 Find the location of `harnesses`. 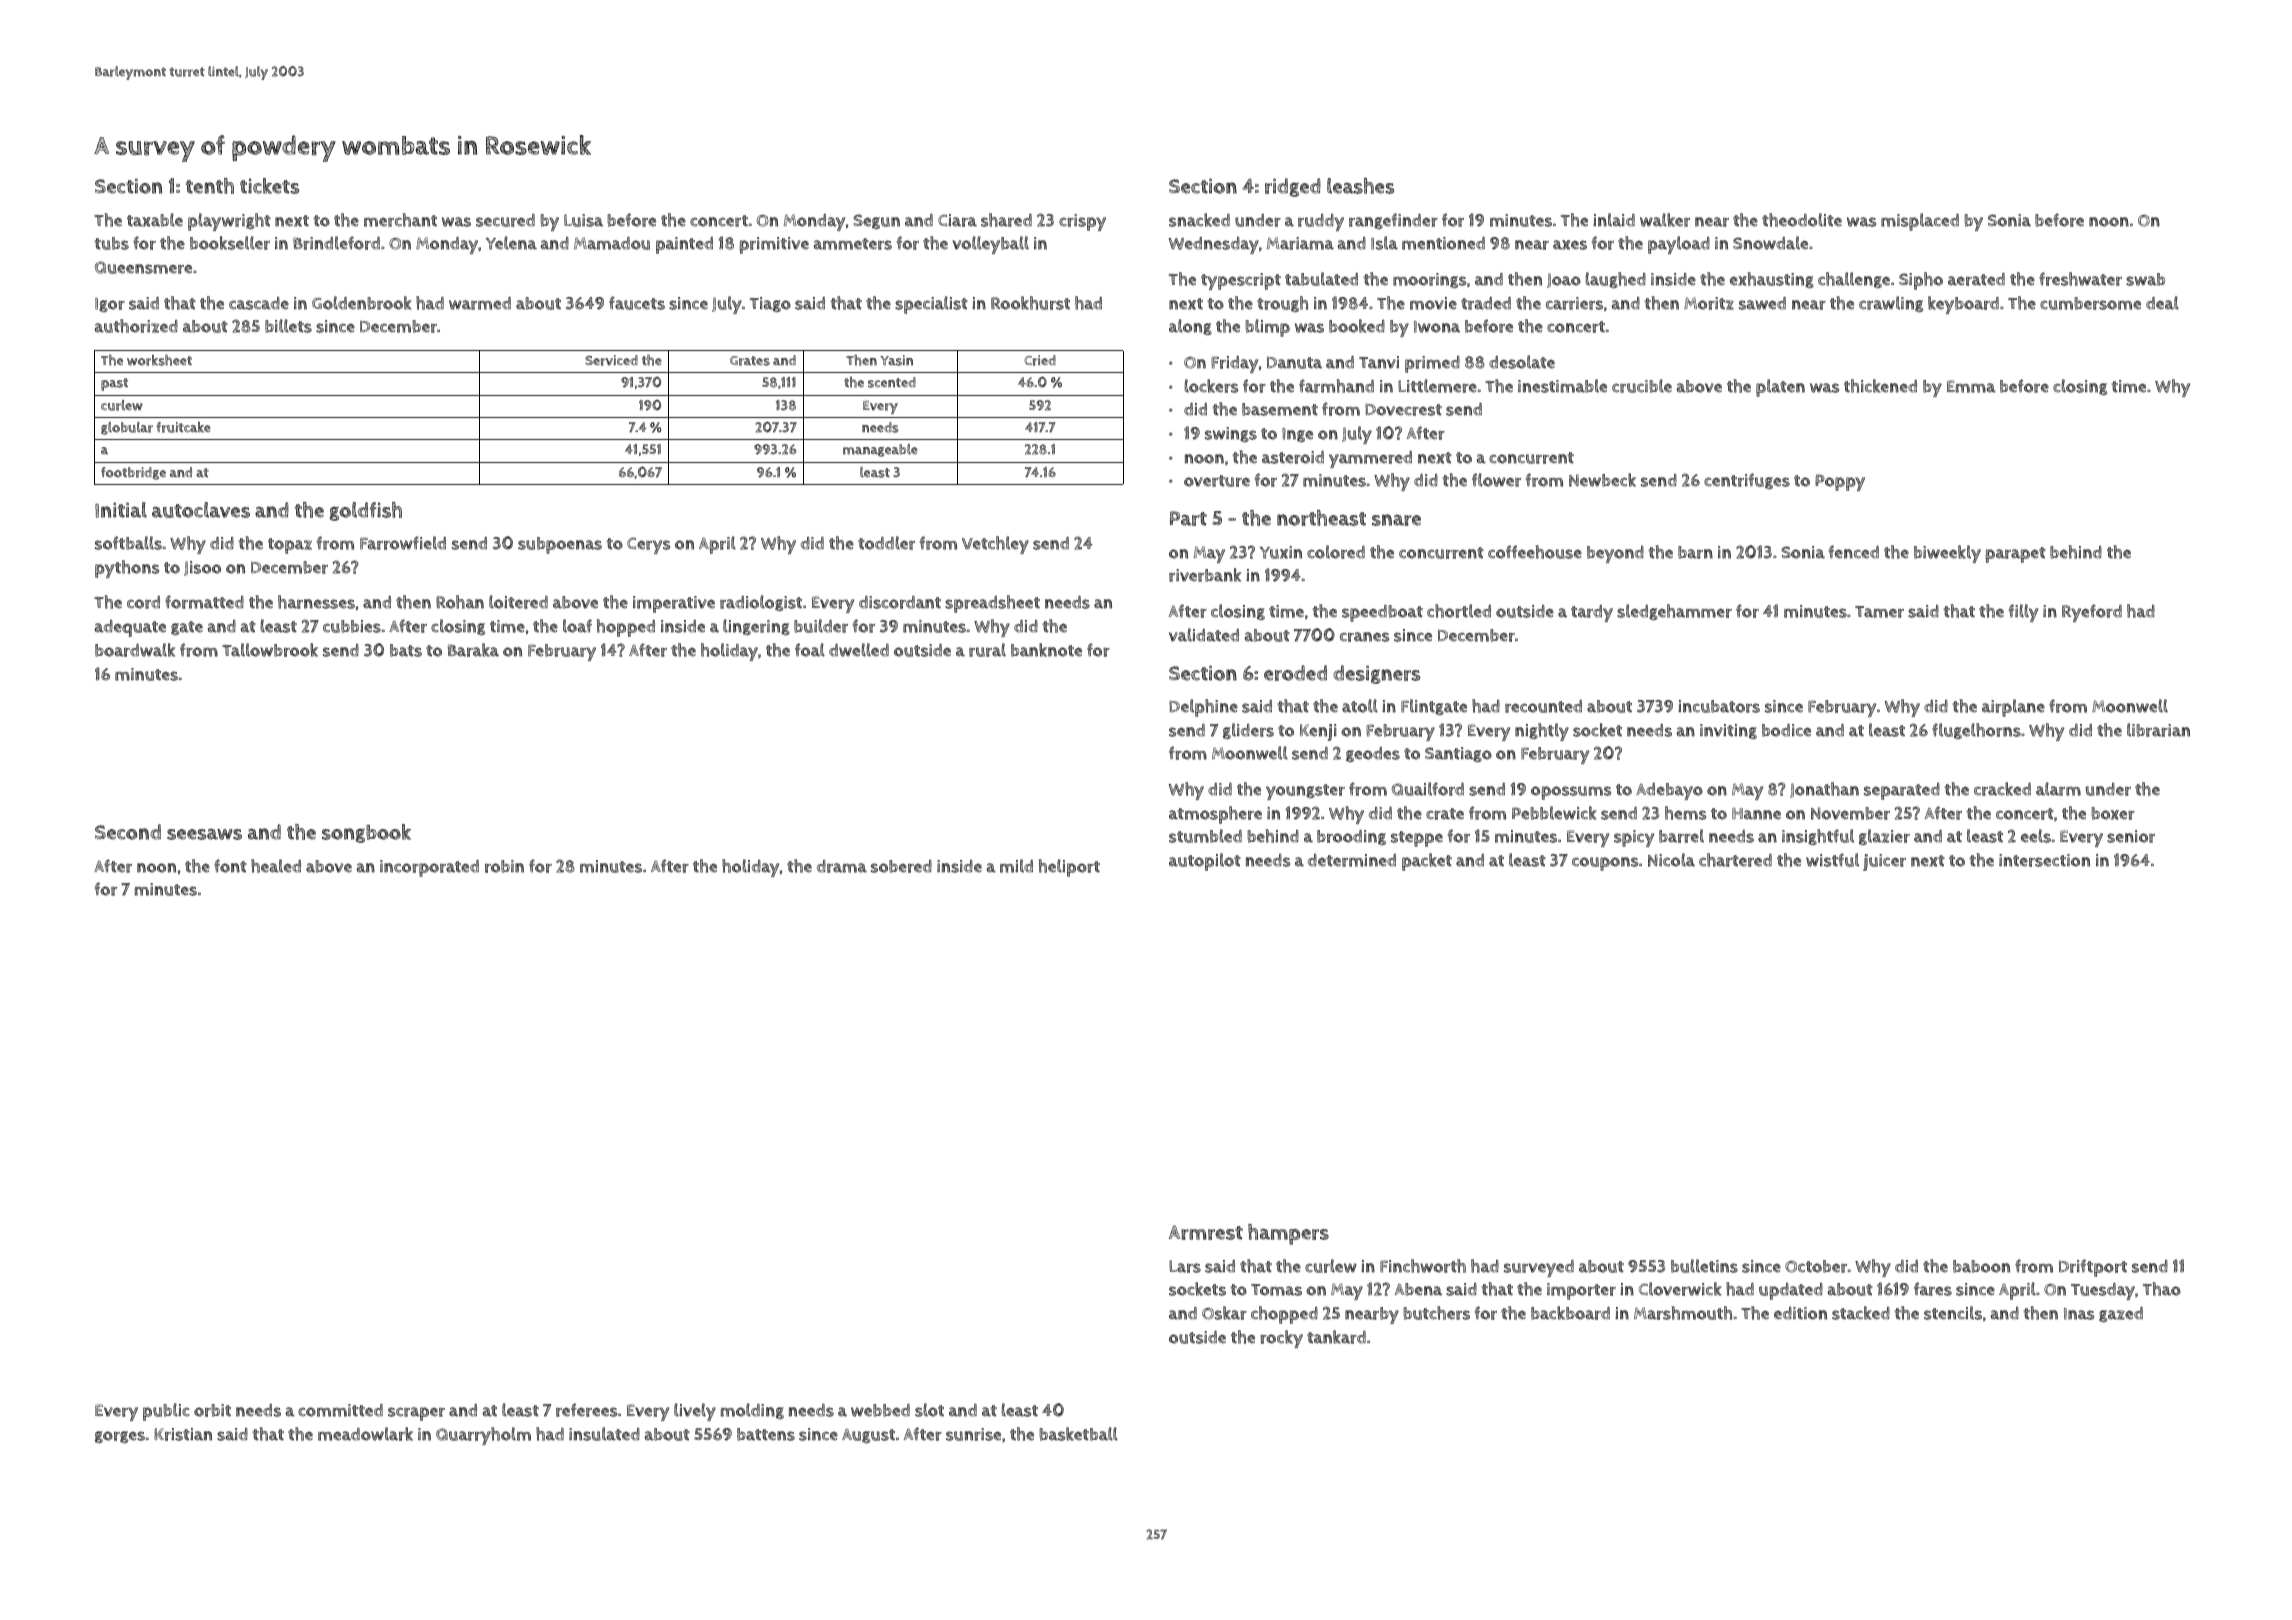

harnesses is located at coordinates (316, 602).
